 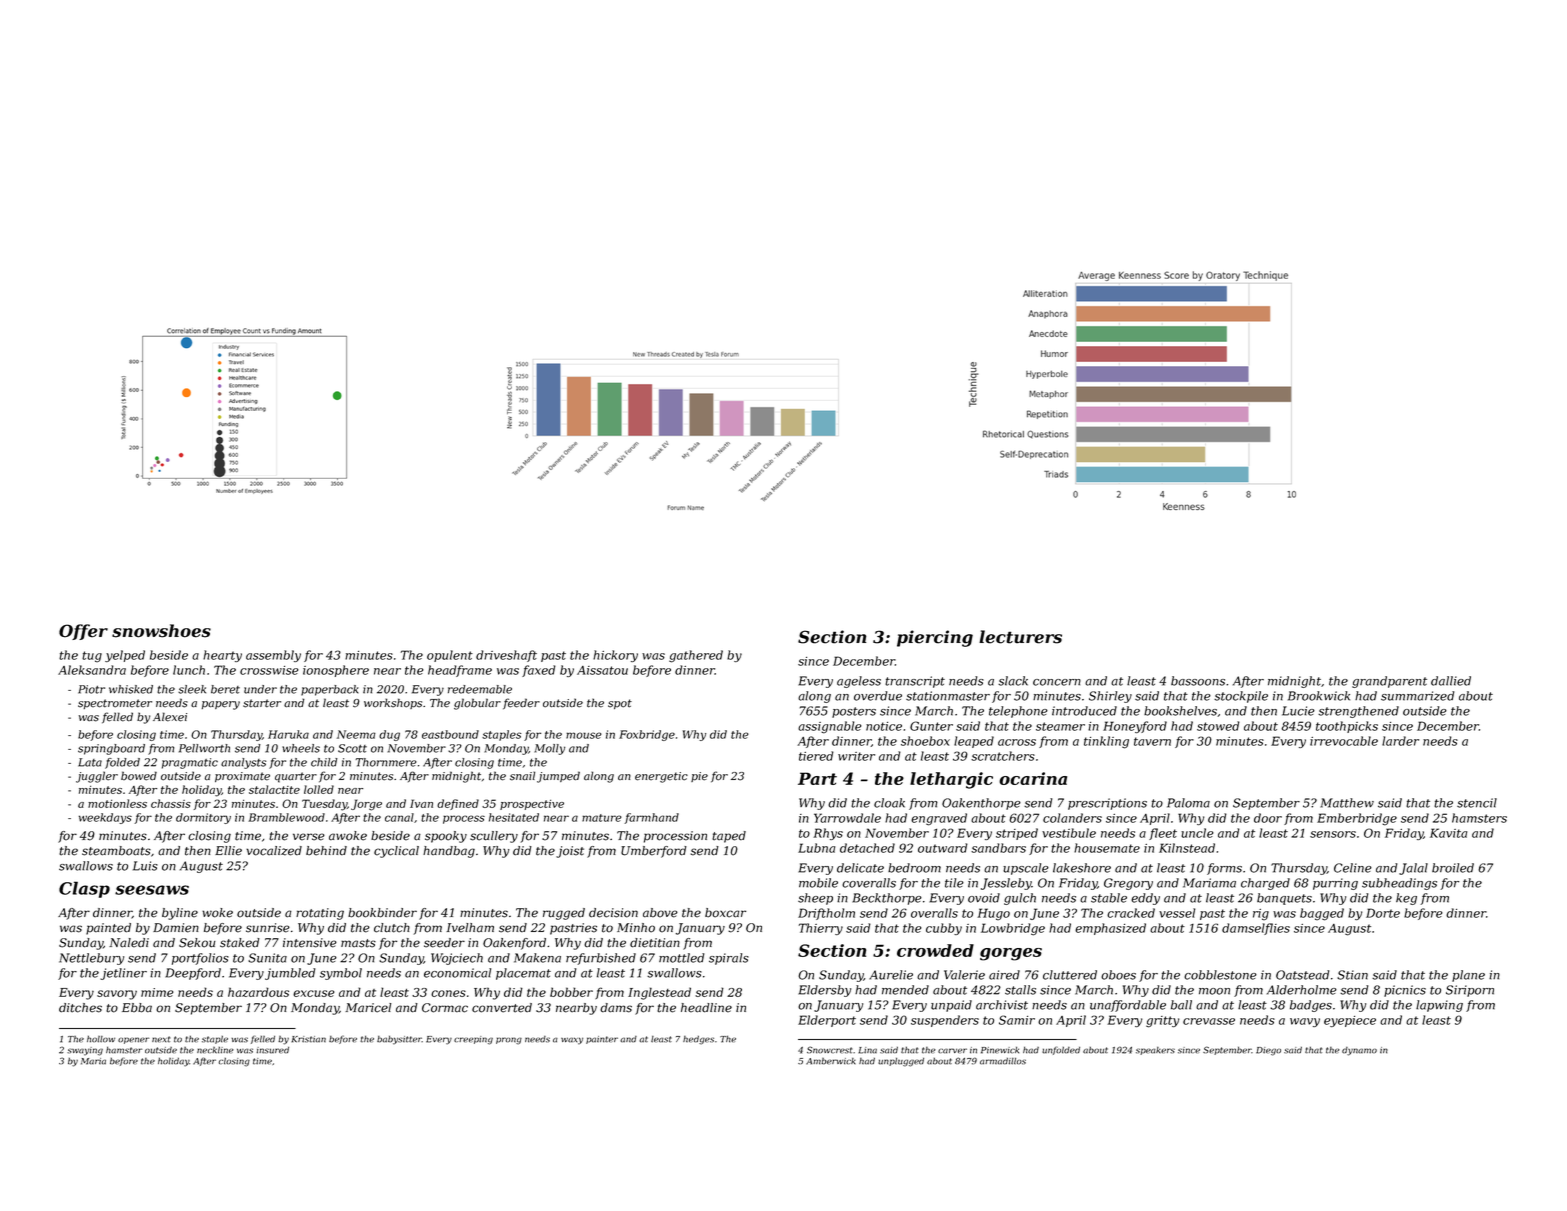 What do you see at coordinates (1477, 803) in the document?
I see `stencil` at bounding box center [1477, 803].
